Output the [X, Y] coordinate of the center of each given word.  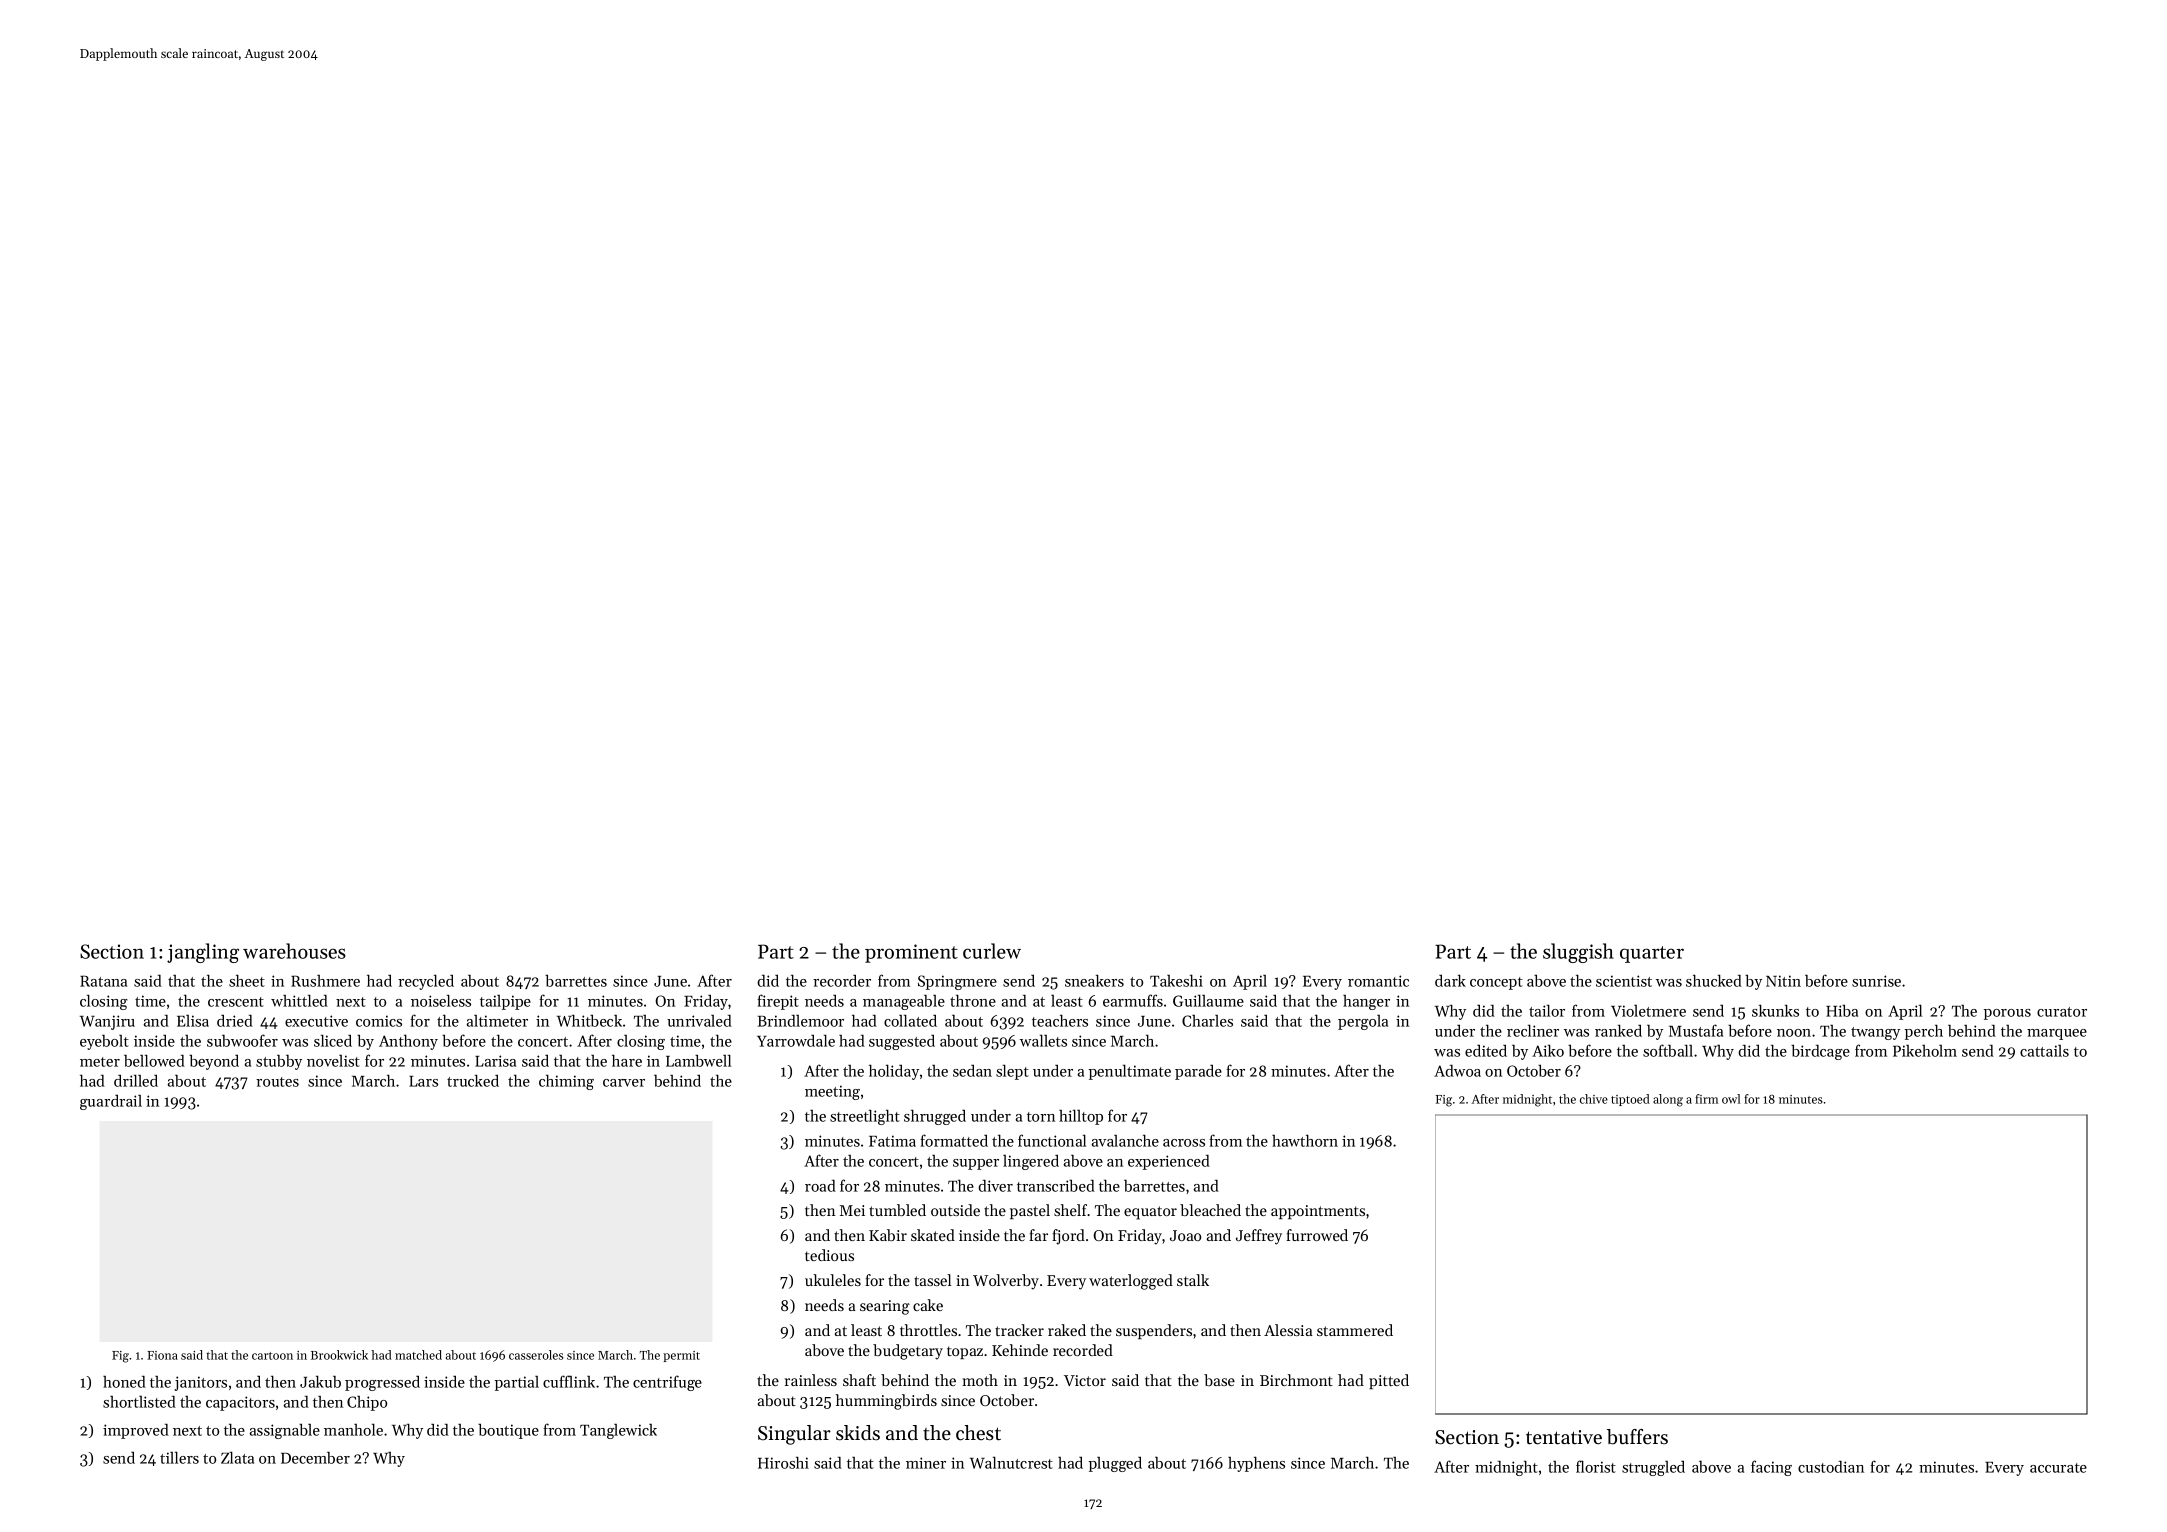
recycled [426, 982]
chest [978, 1433]
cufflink [569, 1381]
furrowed [1317, 1235]
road [820, 1186]
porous [2007, 1014]
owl [1731, 1099]
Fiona [162, 1355]
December [315, 1457]
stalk [1193, 1280]
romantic [1378, 981]
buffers [1637, 1437]
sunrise [1876, 981]
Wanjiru [107, 1022]
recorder [842, 981]
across [1184, 1143]
